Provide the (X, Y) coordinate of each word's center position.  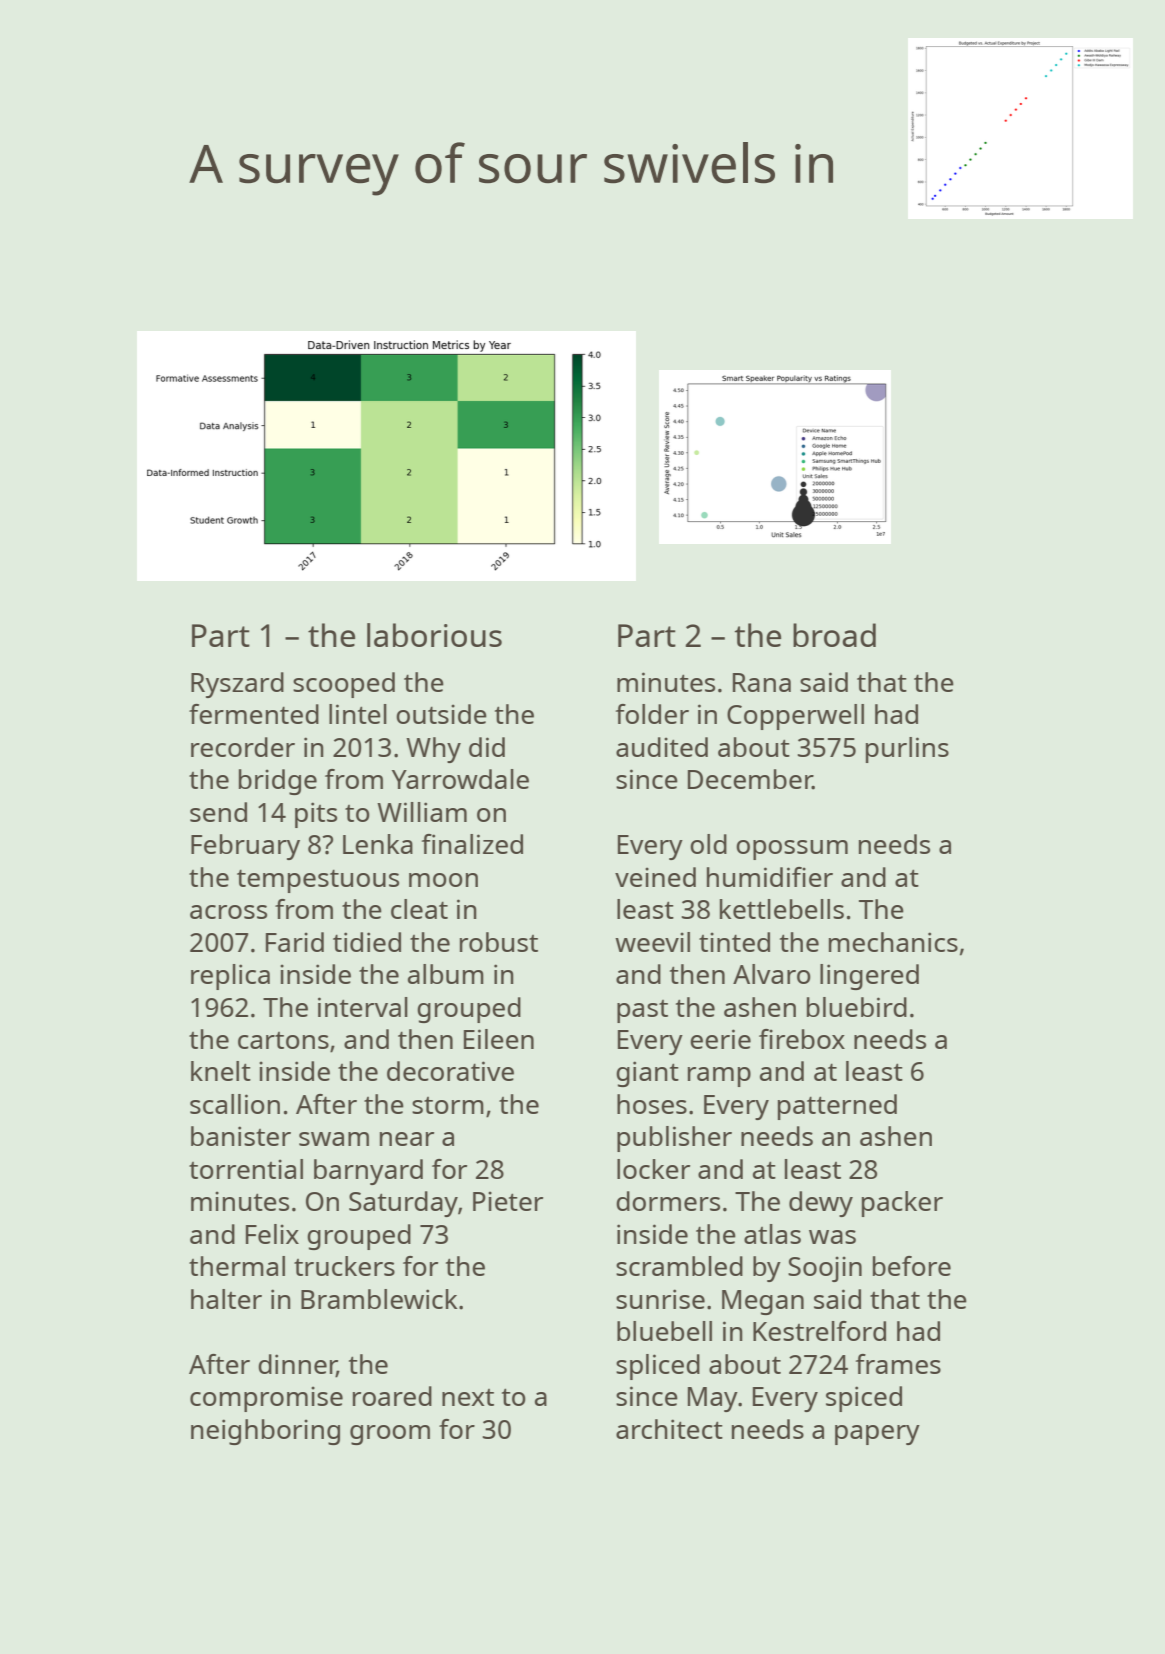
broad (834, 635)
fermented (254, 714)
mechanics (893, 942)
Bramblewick (379, 1299)
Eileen (499, 1039)
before (912, 1266)
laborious (434, 635)
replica (230, 977)
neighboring (265, 1432)
